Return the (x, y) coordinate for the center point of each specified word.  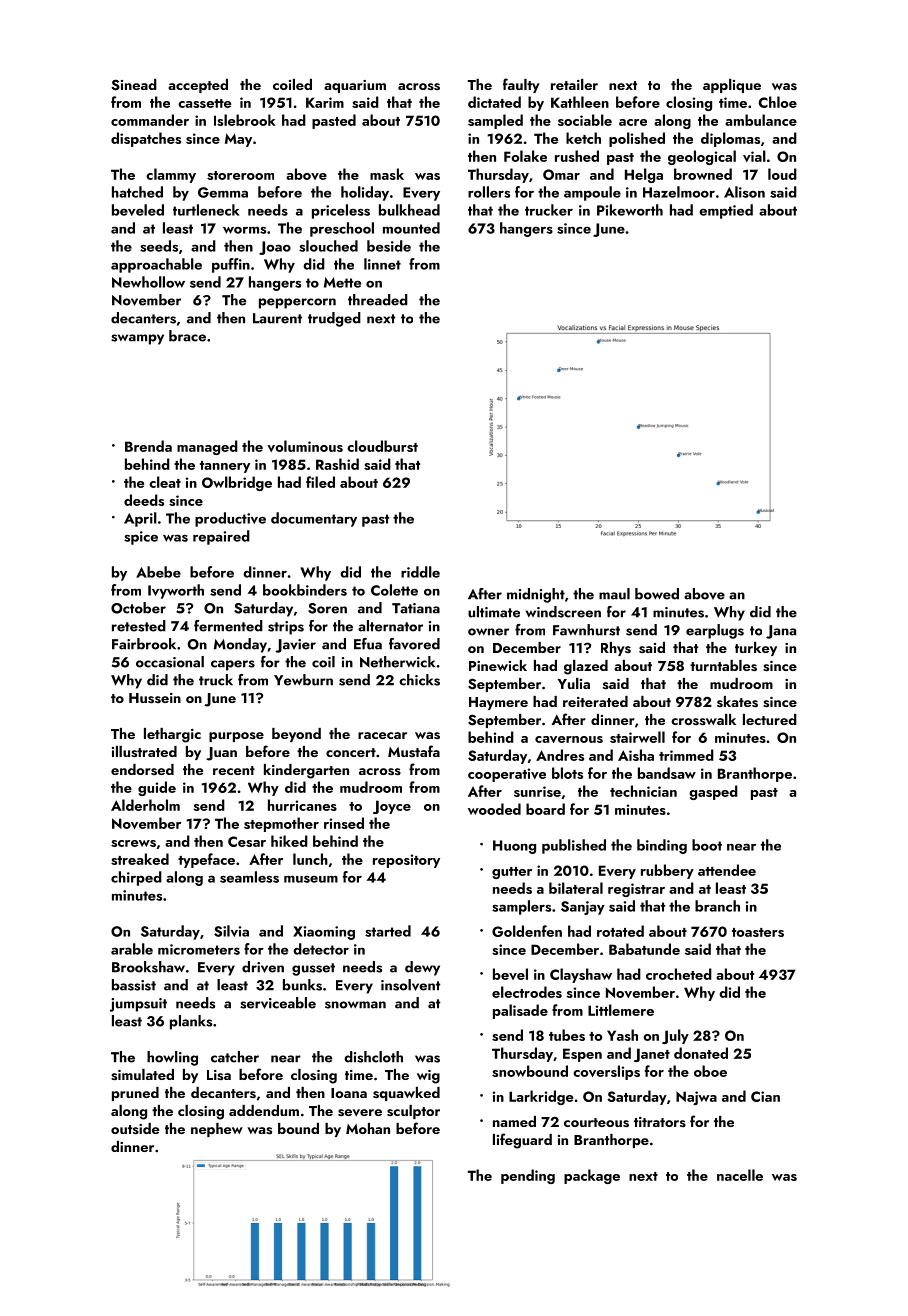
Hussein (155, 698)
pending (528, 1176)
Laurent (277, 318)
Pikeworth (630, 210)
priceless (341, 211)
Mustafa (414, 751)
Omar (561, 174)
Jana (781, 632)
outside (135, 1128)
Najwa (696, 1098)
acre (633, 122)
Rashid (337, 464)
